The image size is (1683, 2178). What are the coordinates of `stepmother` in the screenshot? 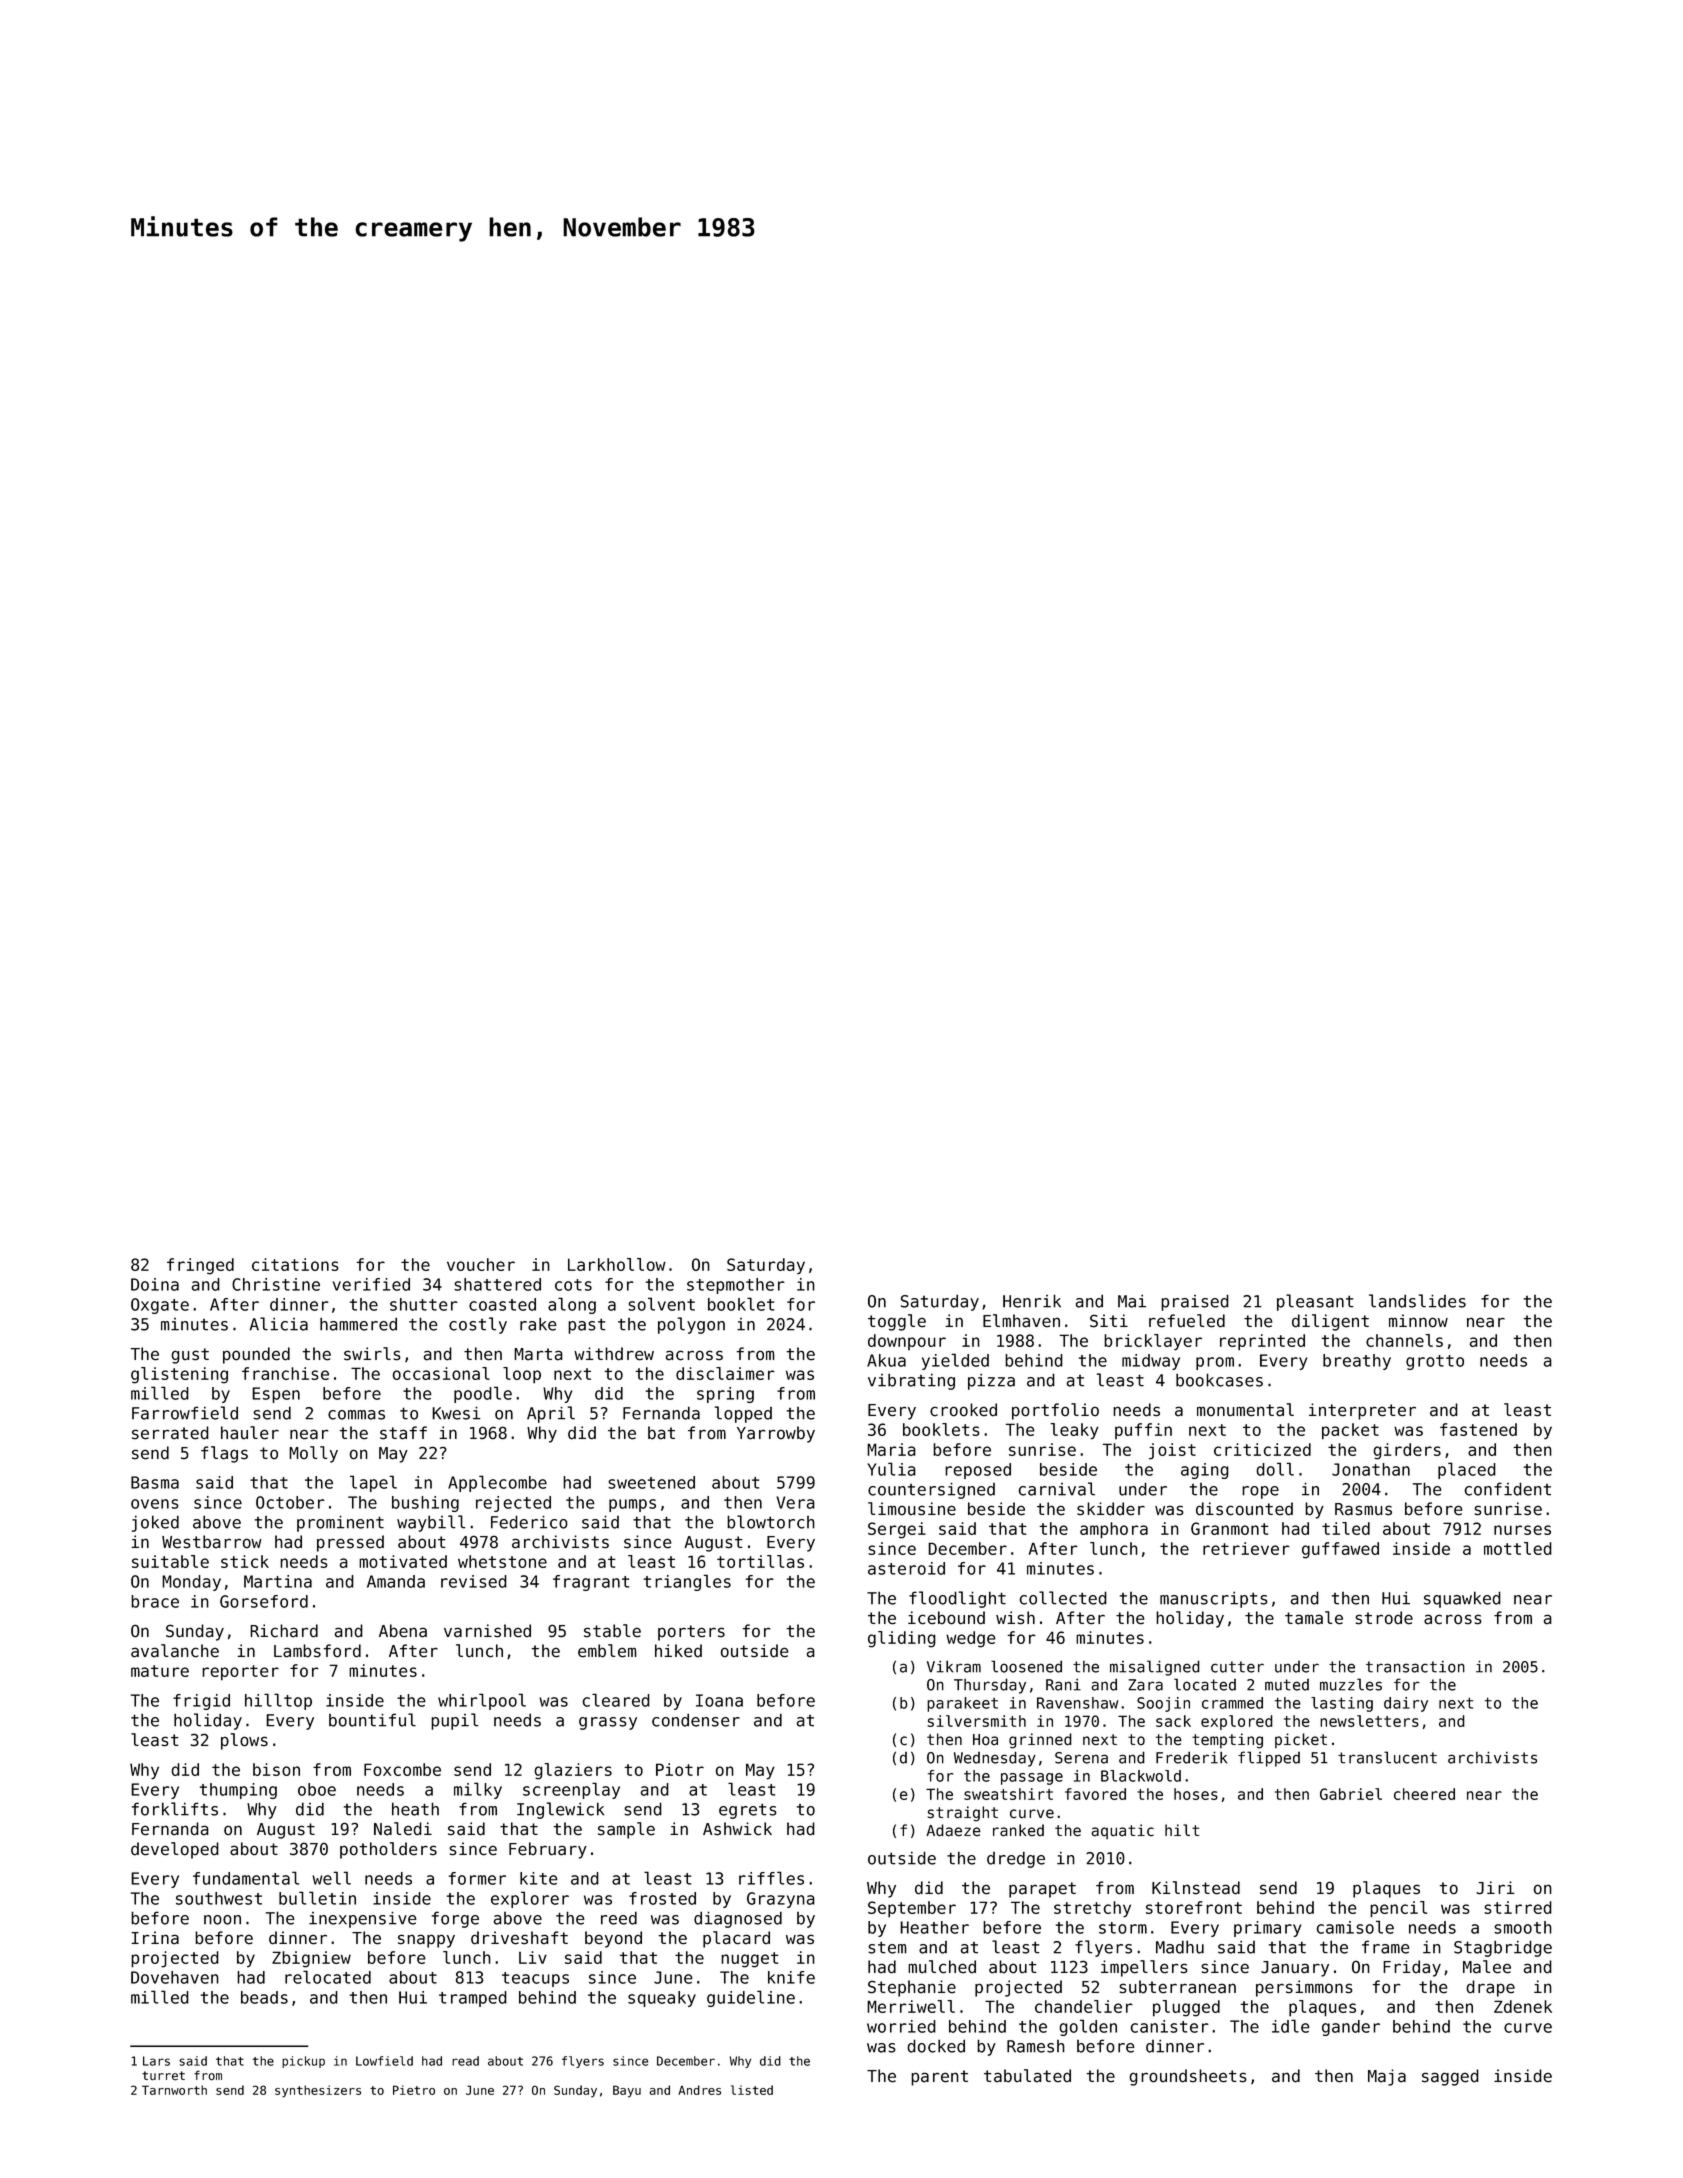 It's located at (736, 1286).
